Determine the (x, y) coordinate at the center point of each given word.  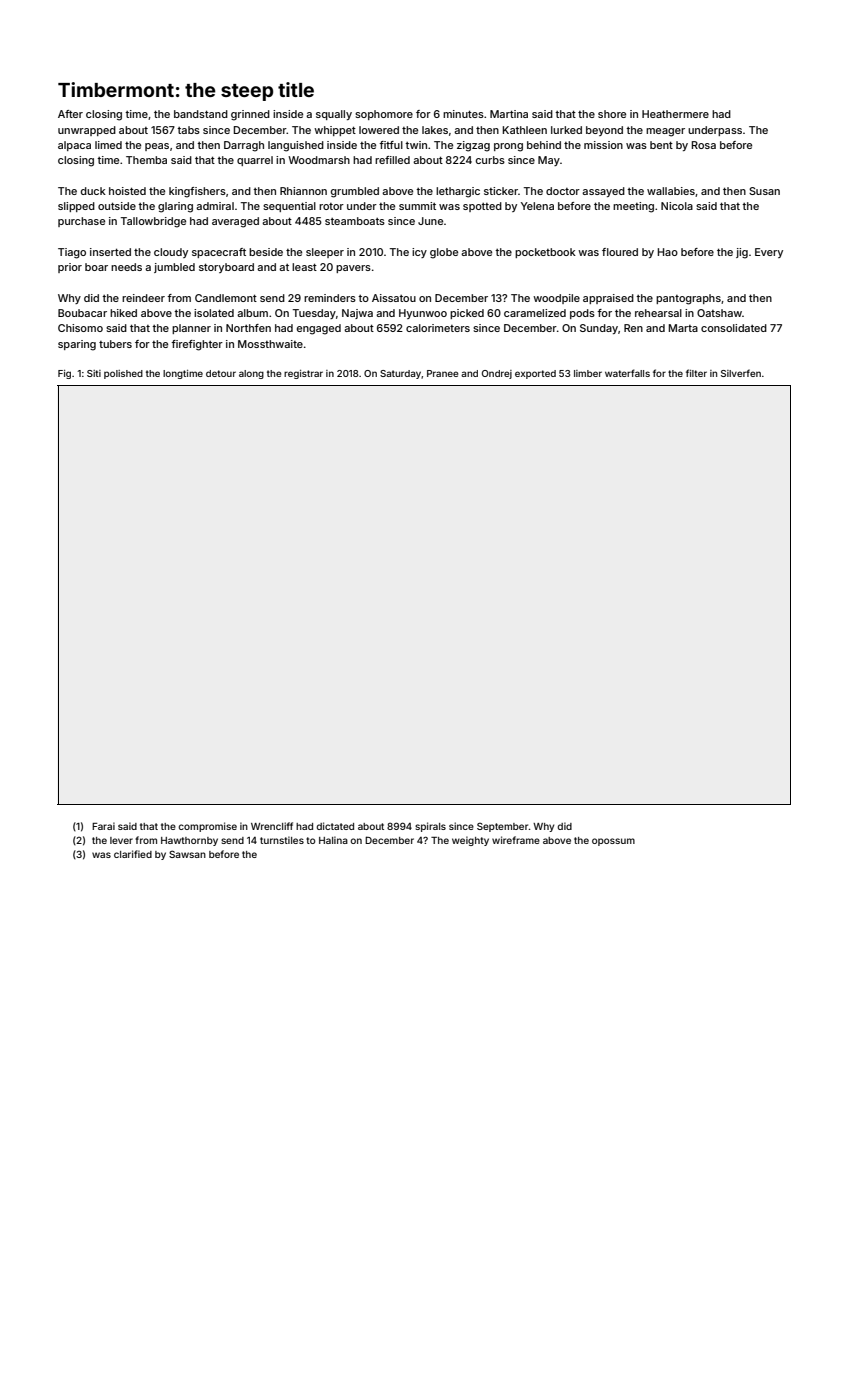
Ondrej (497, 374)
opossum (613, 842)
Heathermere (675, 114)
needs (126, 267)
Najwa (357, 314)
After (70, 114)
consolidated (734, 328)
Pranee (443, 373)
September (502, 827)
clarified (133, 854)
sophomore (384, 115)
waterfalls (627, 373)
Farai (103, 826)
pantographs (688, 299)
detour (221, 373)
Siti (94, 373)
